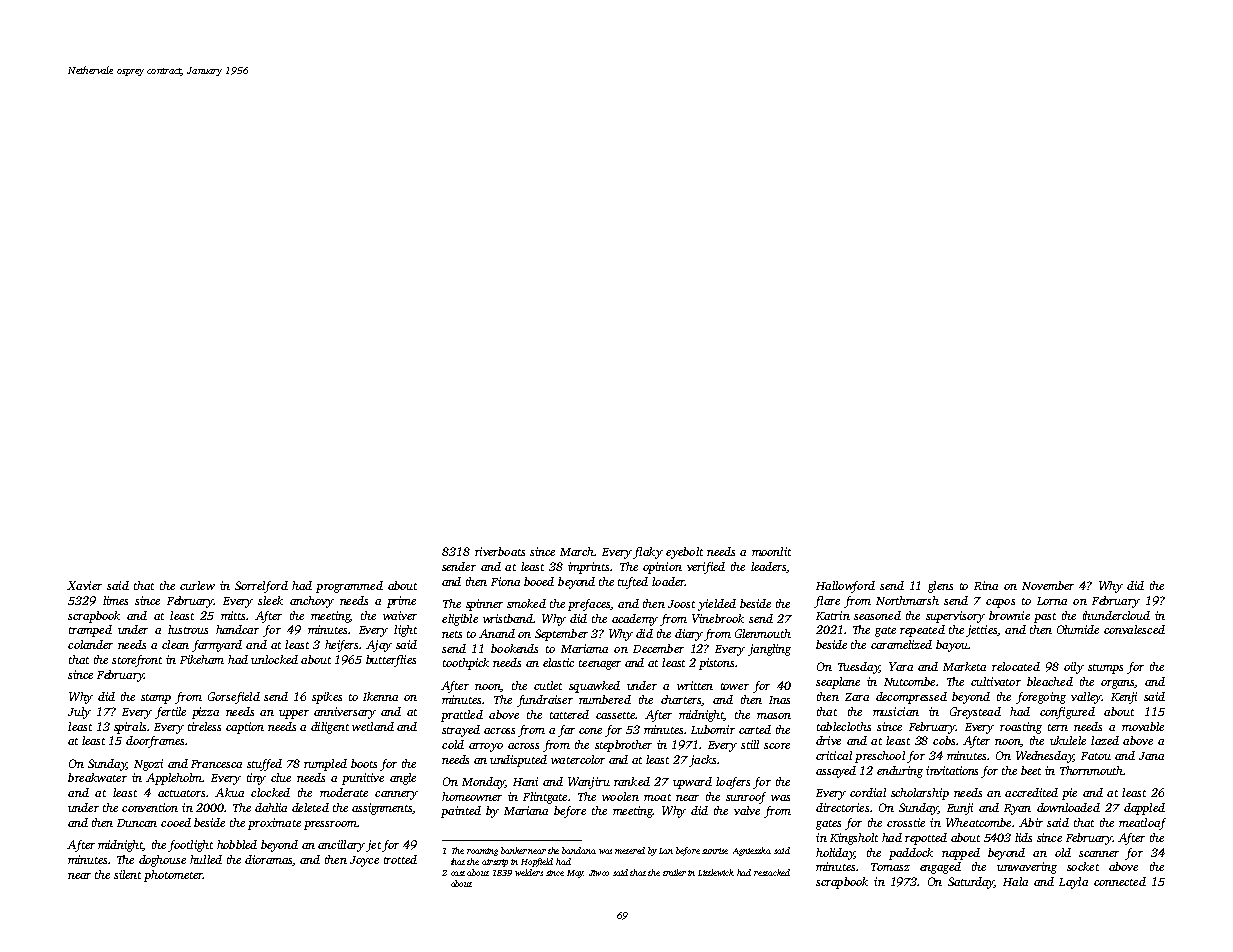 The image size is (1233, 952). Describe the element at coordinates (97, 777) in the page. I see `breakwater` at that location.
